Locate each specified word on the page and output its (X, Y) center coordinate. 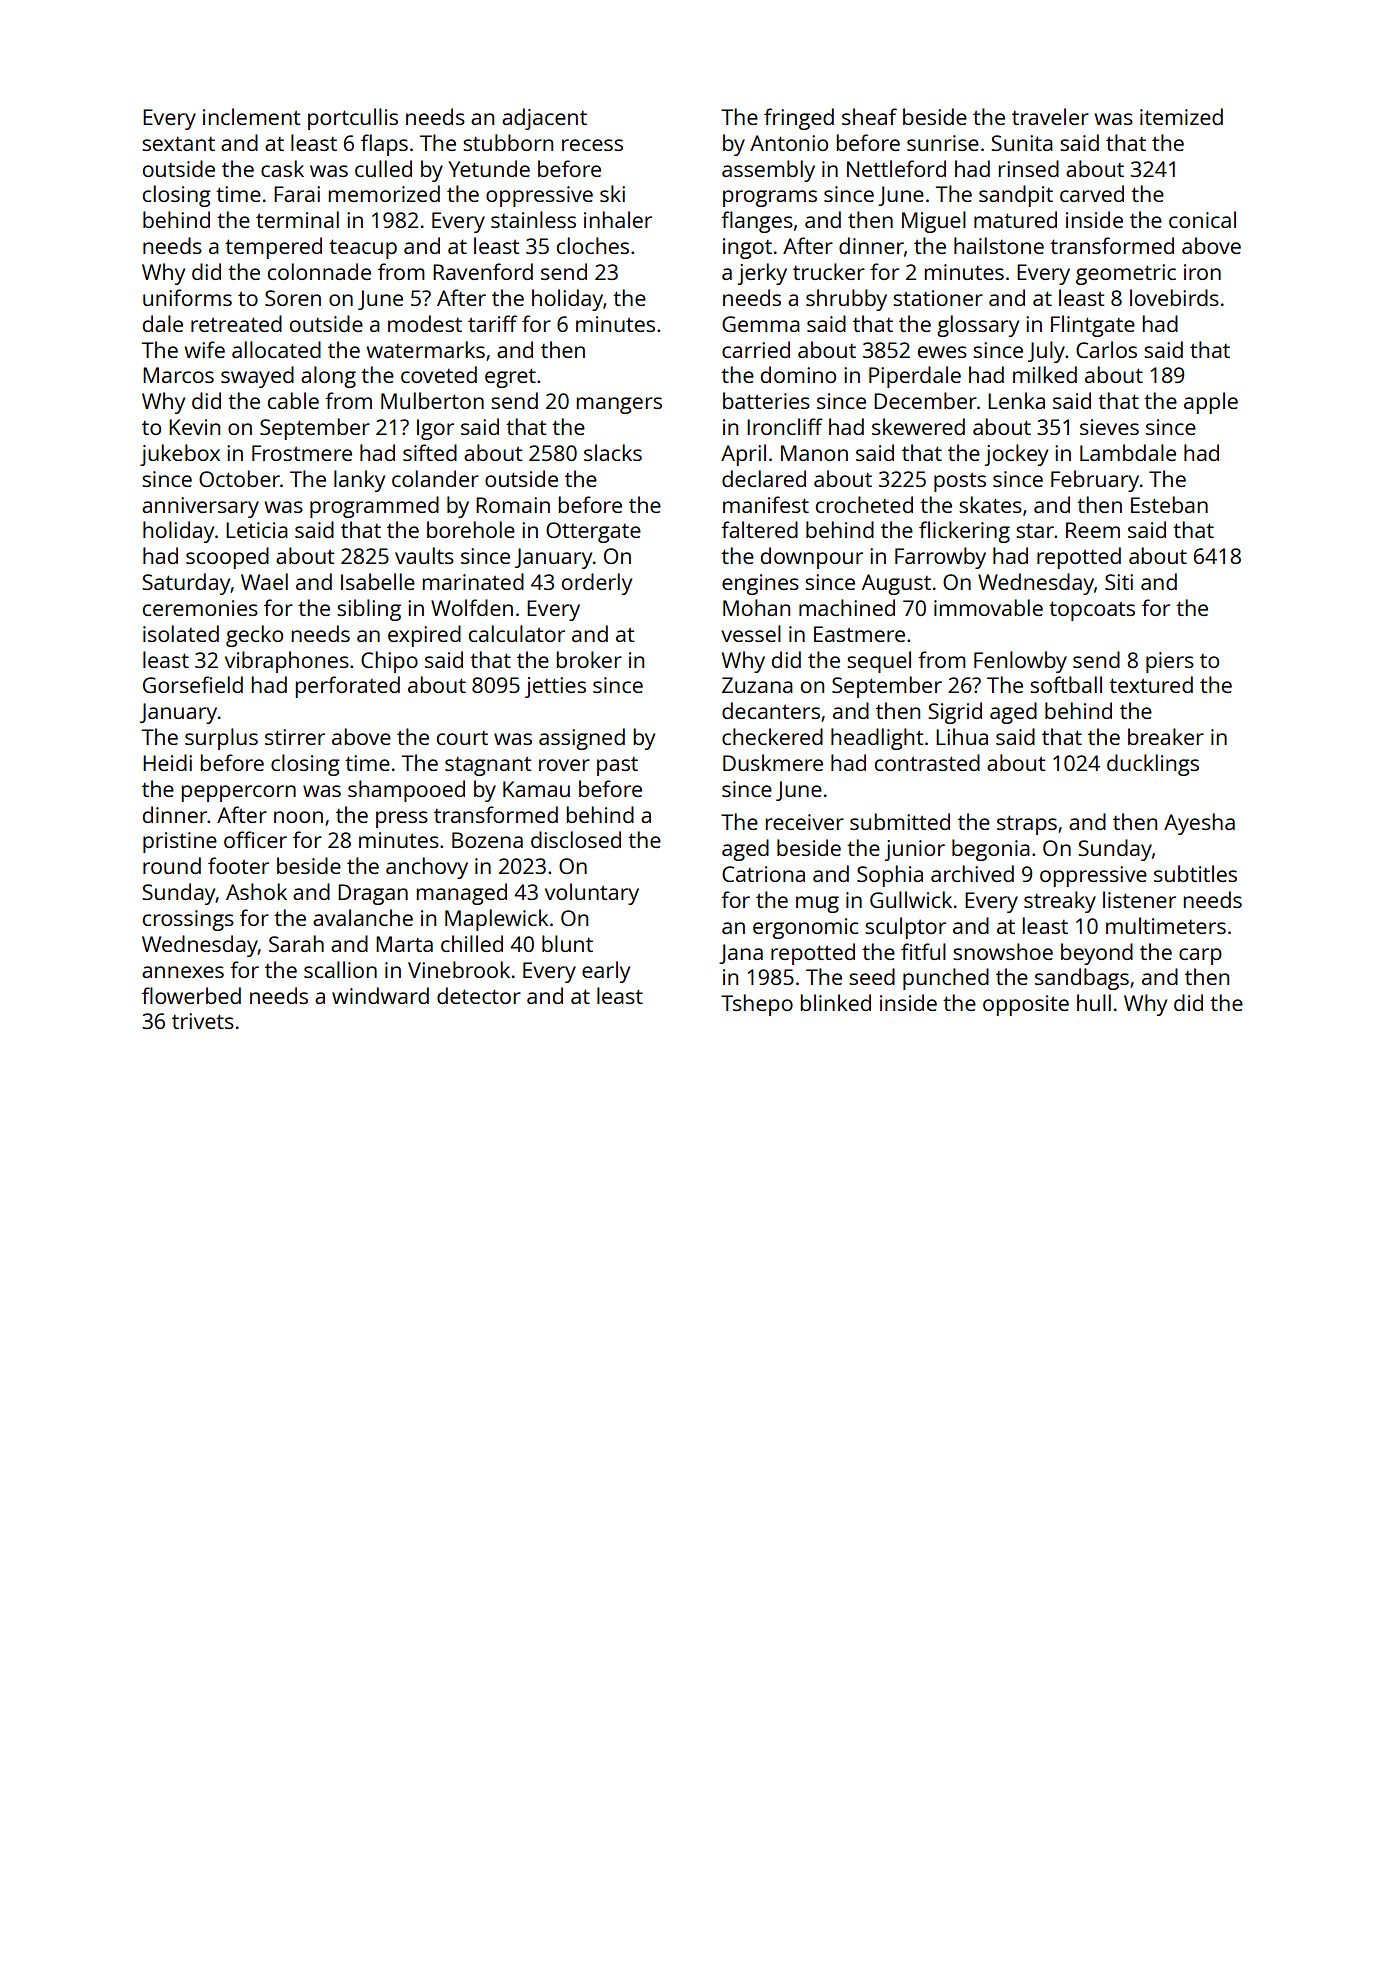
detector (479, 995)
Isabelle (378, 581)
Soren (293, 298)
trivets (203, 1021)
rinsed (1029, 168)
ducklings (1153, 765)
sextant (178, 144)
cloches (593, 245)
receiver (805, 822)
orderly (597, 584)
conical (1202, 219)
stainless (533, 219)
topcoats (1092, 611)
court (462, 738)
